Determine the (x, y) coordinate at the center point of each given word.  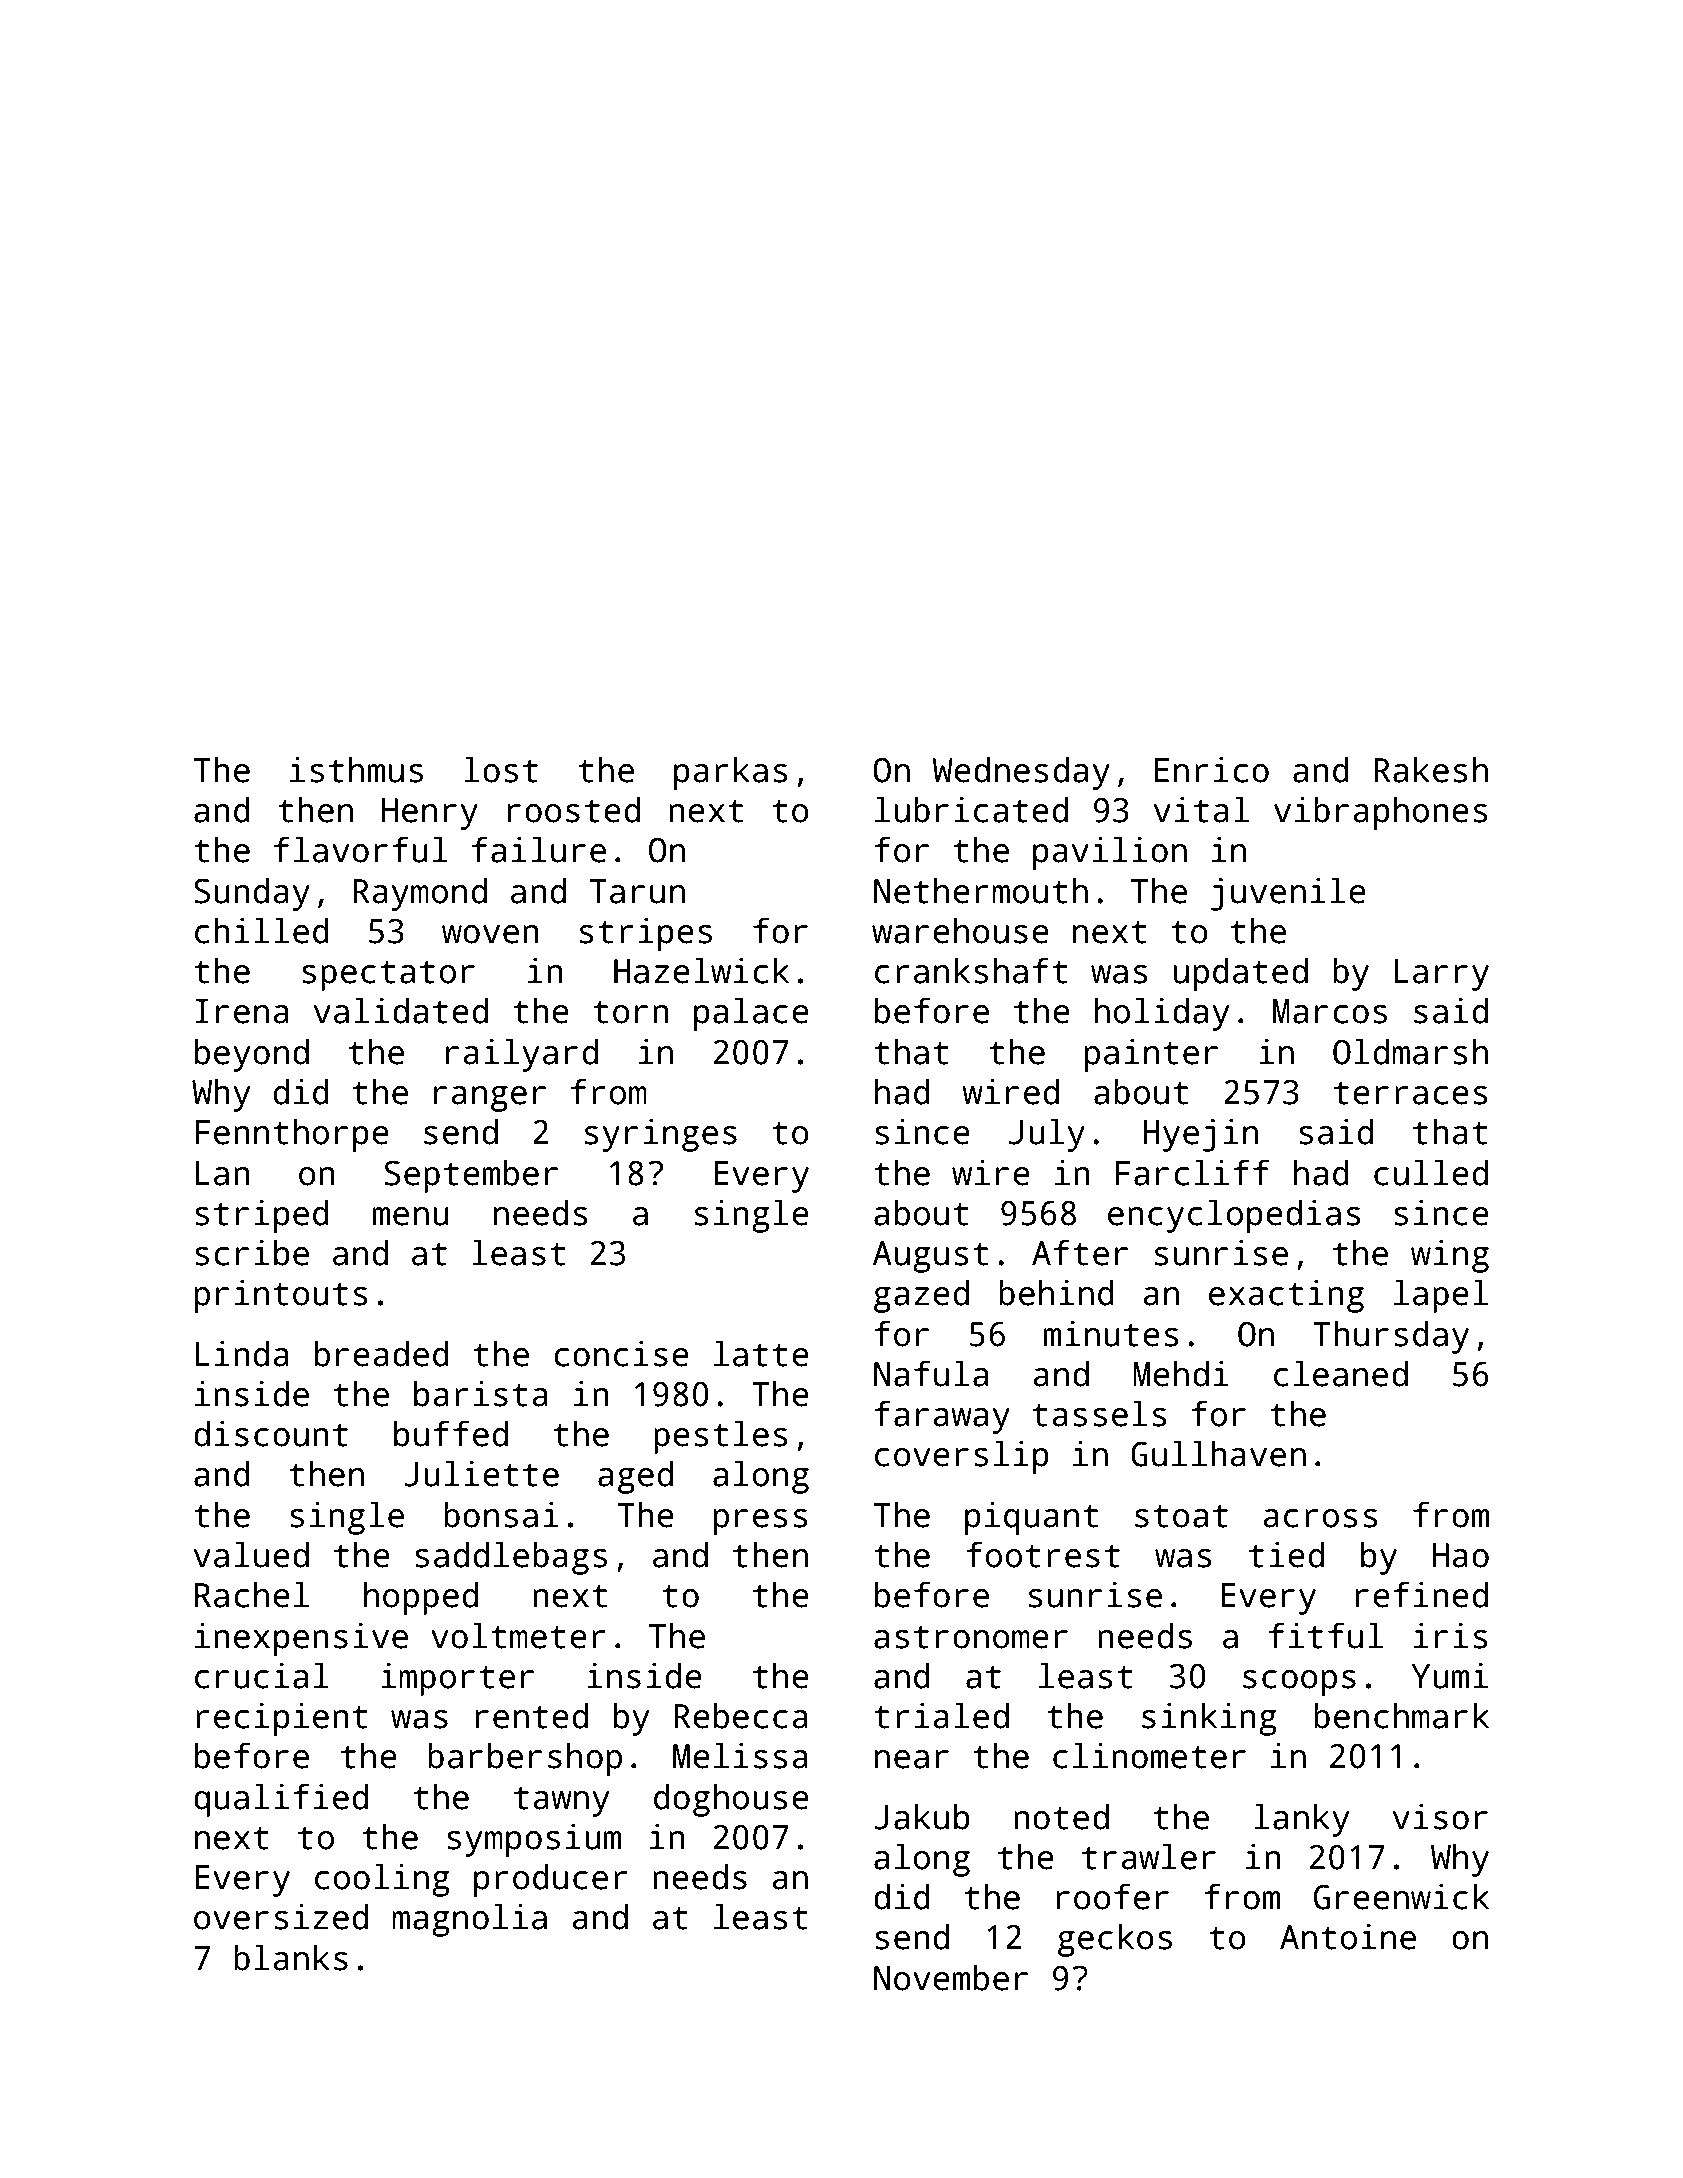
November (951, 1977)
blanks (291, 1957)
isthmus (356, 769)
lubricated (971, 809)
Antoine (1348, 1937)
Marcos (1330, 1011)
